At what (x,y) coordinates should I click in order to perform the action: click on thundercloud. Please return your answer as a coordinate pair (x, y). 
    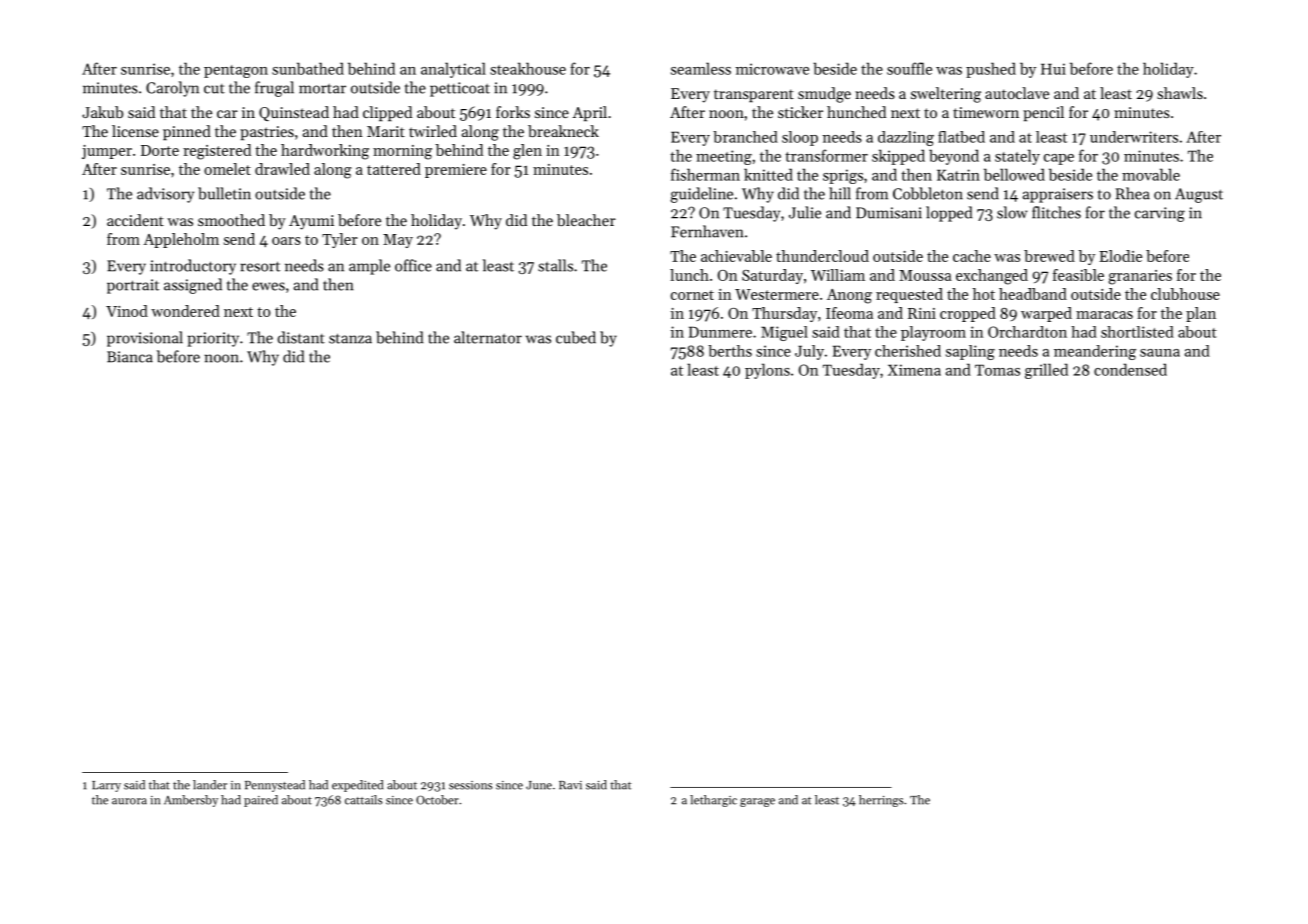
    Looking at the image, I should click on (822, 256).
